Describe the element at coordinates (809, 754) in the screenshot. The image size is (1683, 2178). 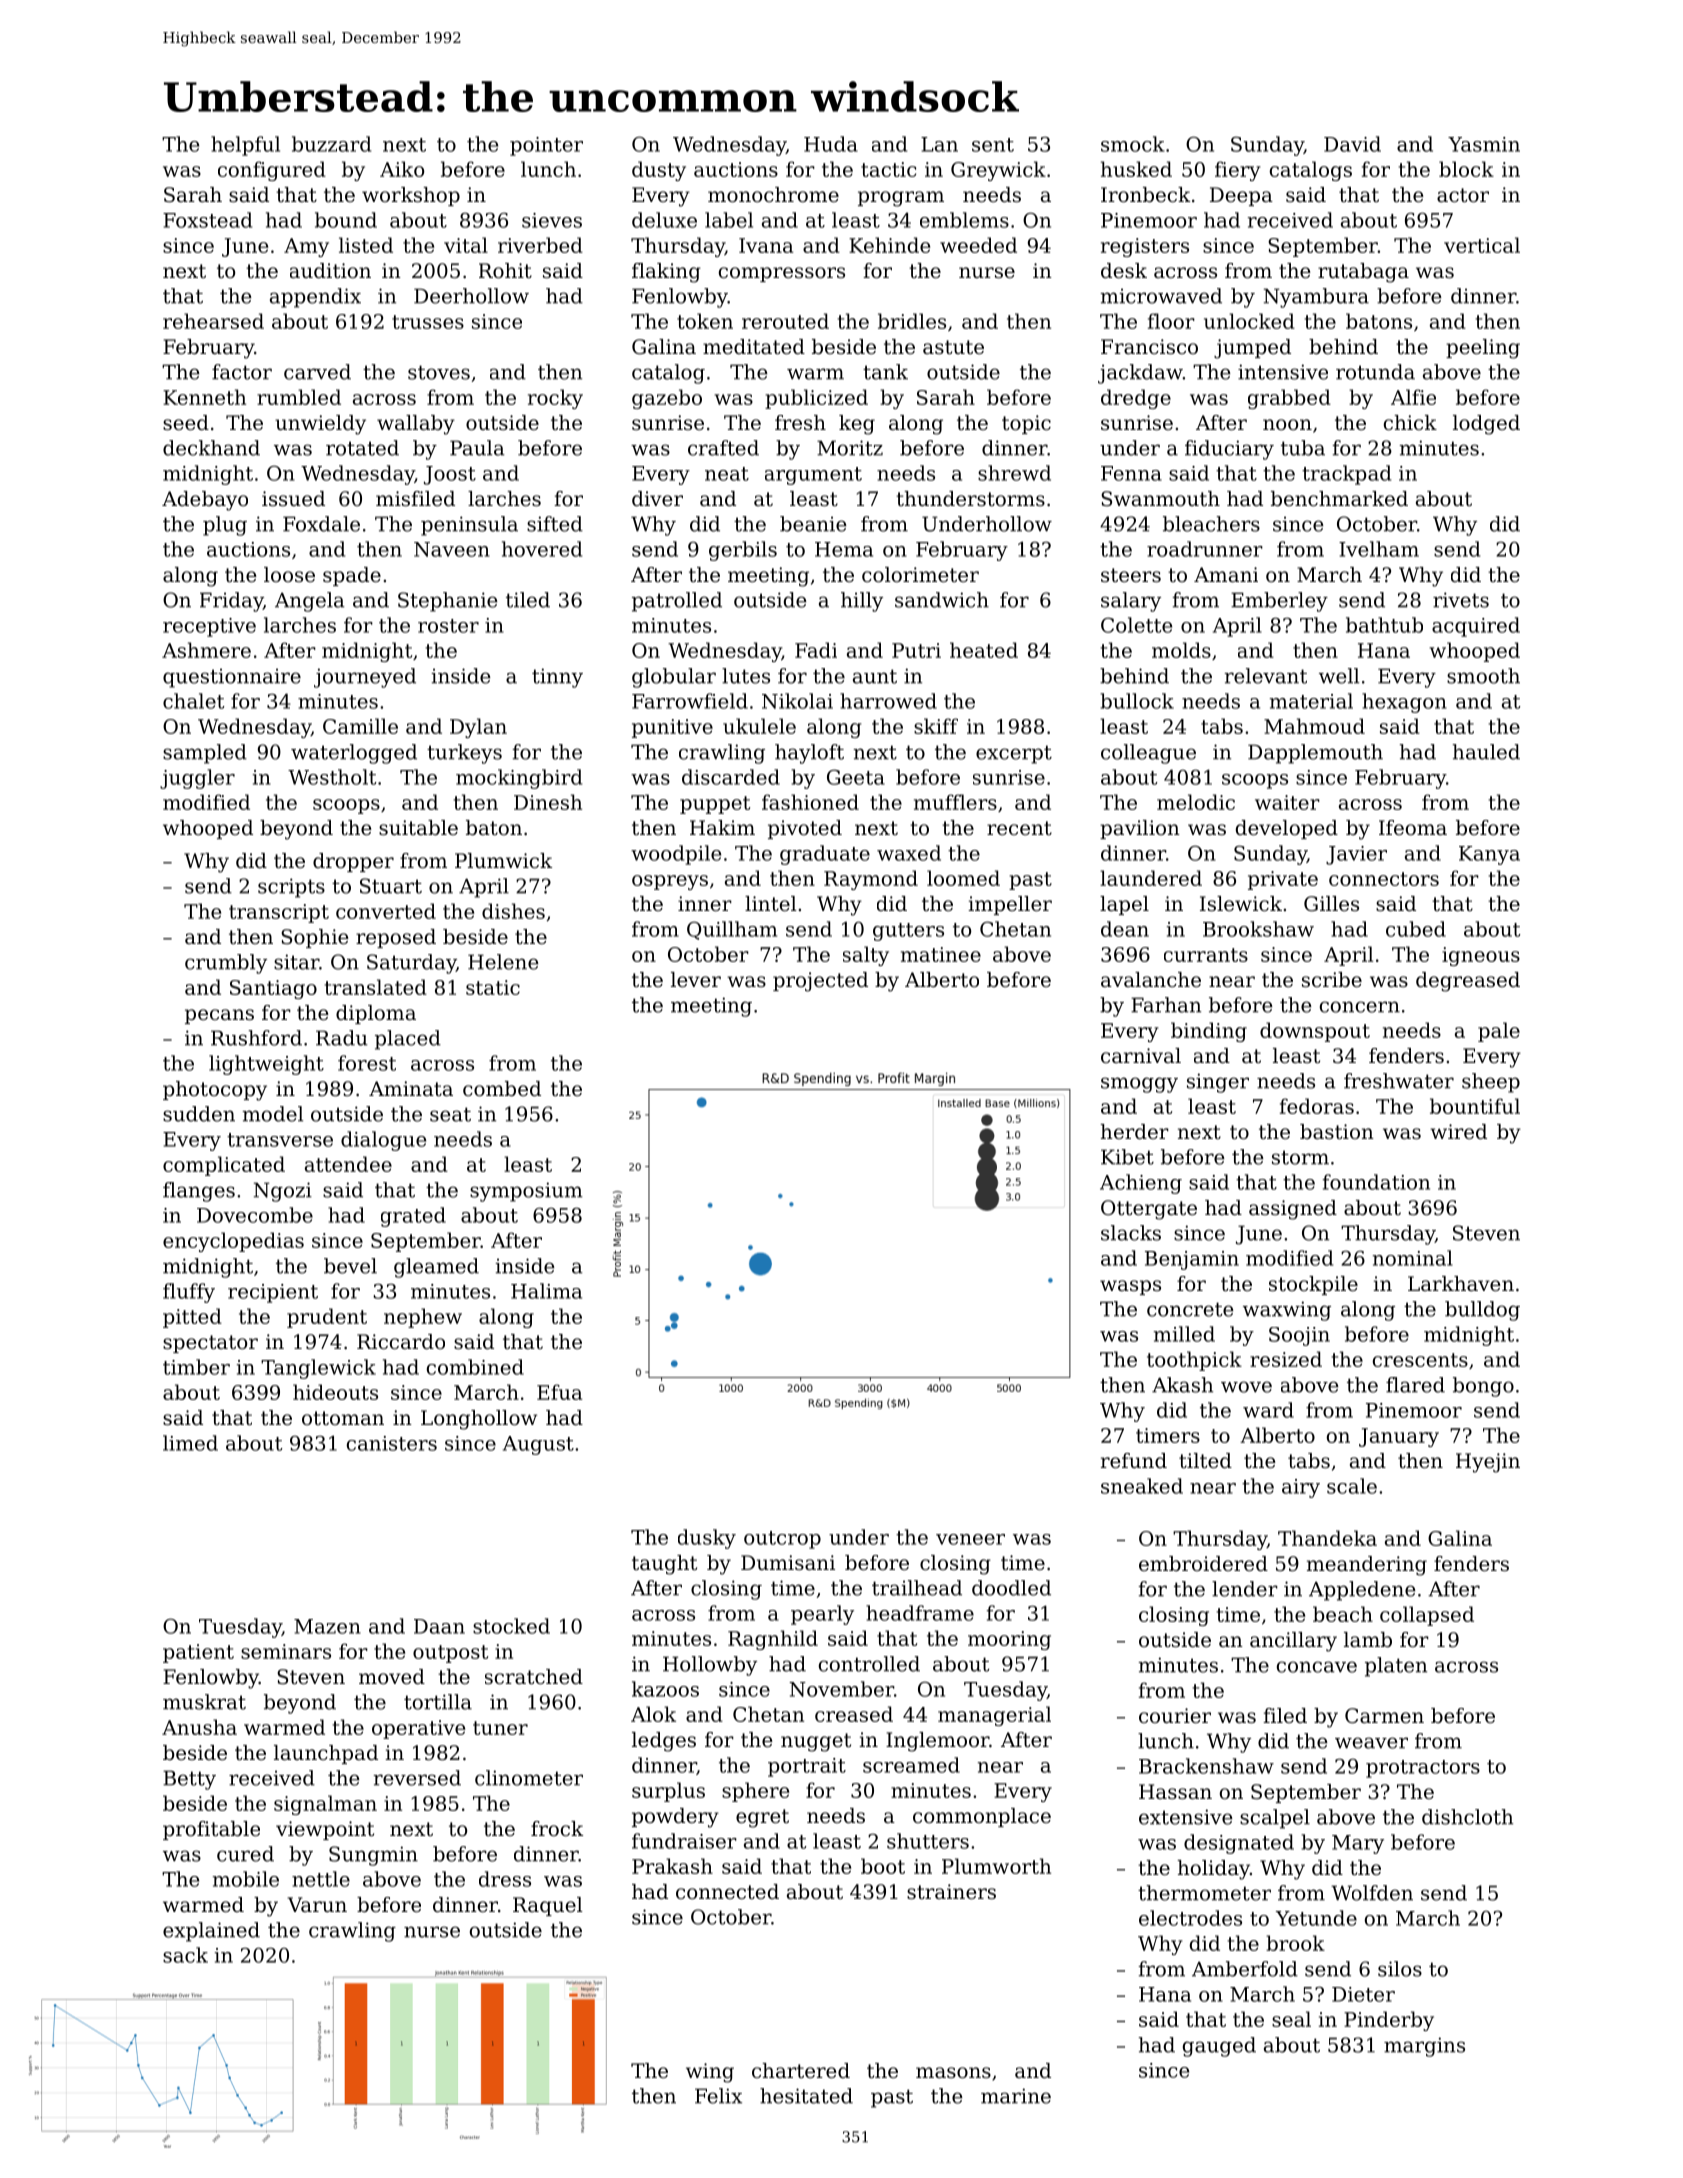
I see `hayloft` at that location.
